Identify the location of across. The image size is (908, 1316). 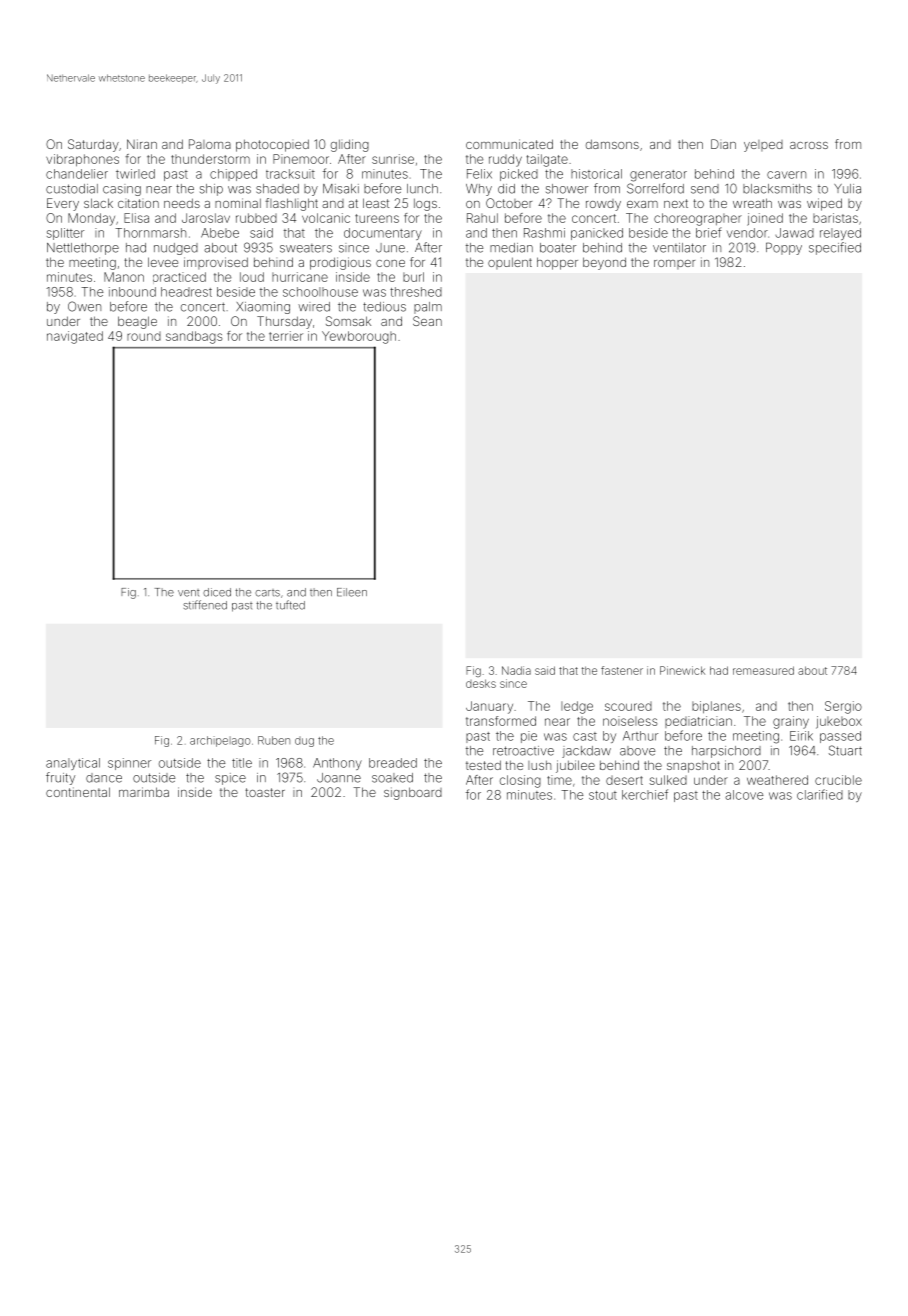
(809, 145).
